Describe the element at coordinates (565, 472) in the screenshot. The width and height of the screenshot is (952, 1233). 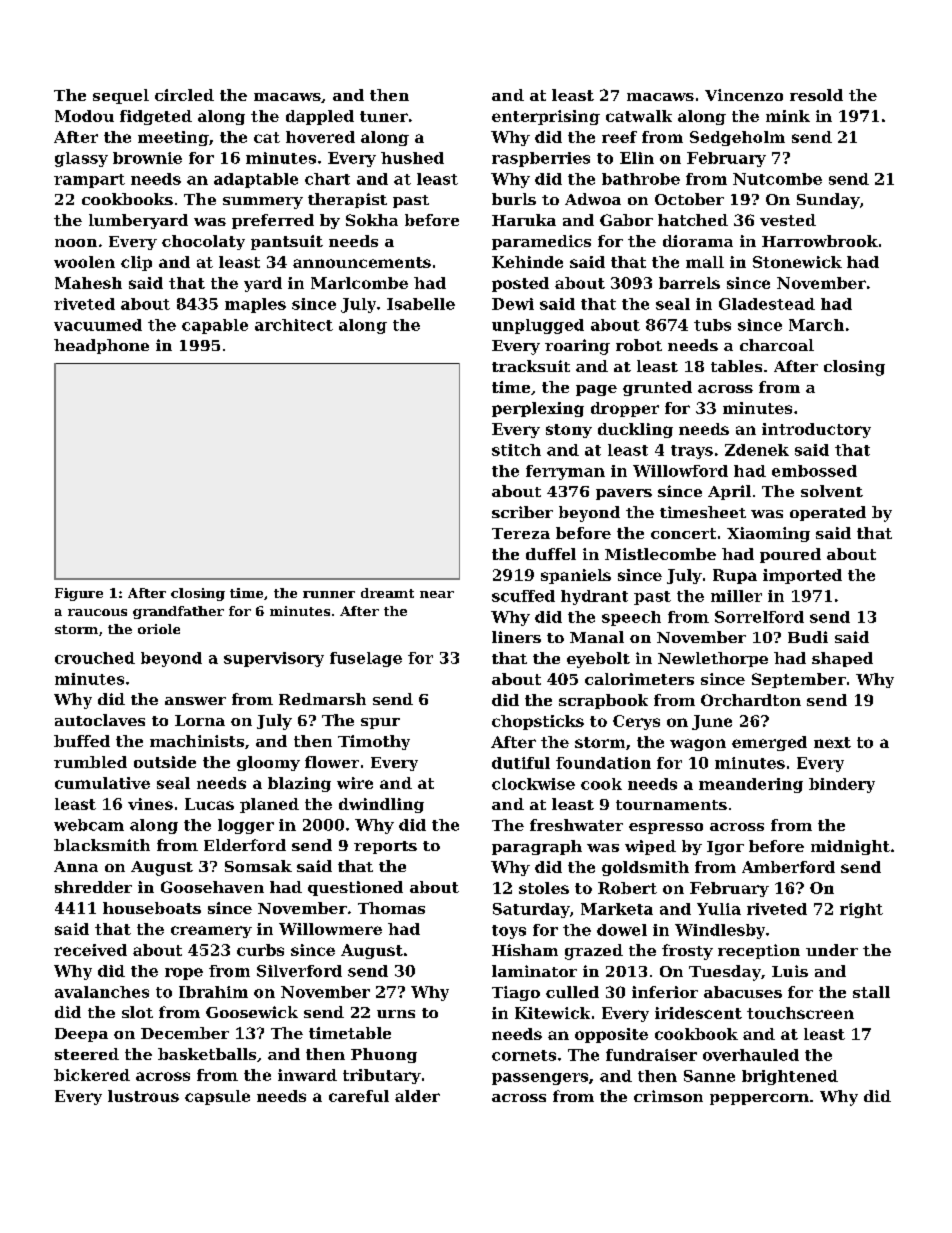
I see `ferryman` at that location.
